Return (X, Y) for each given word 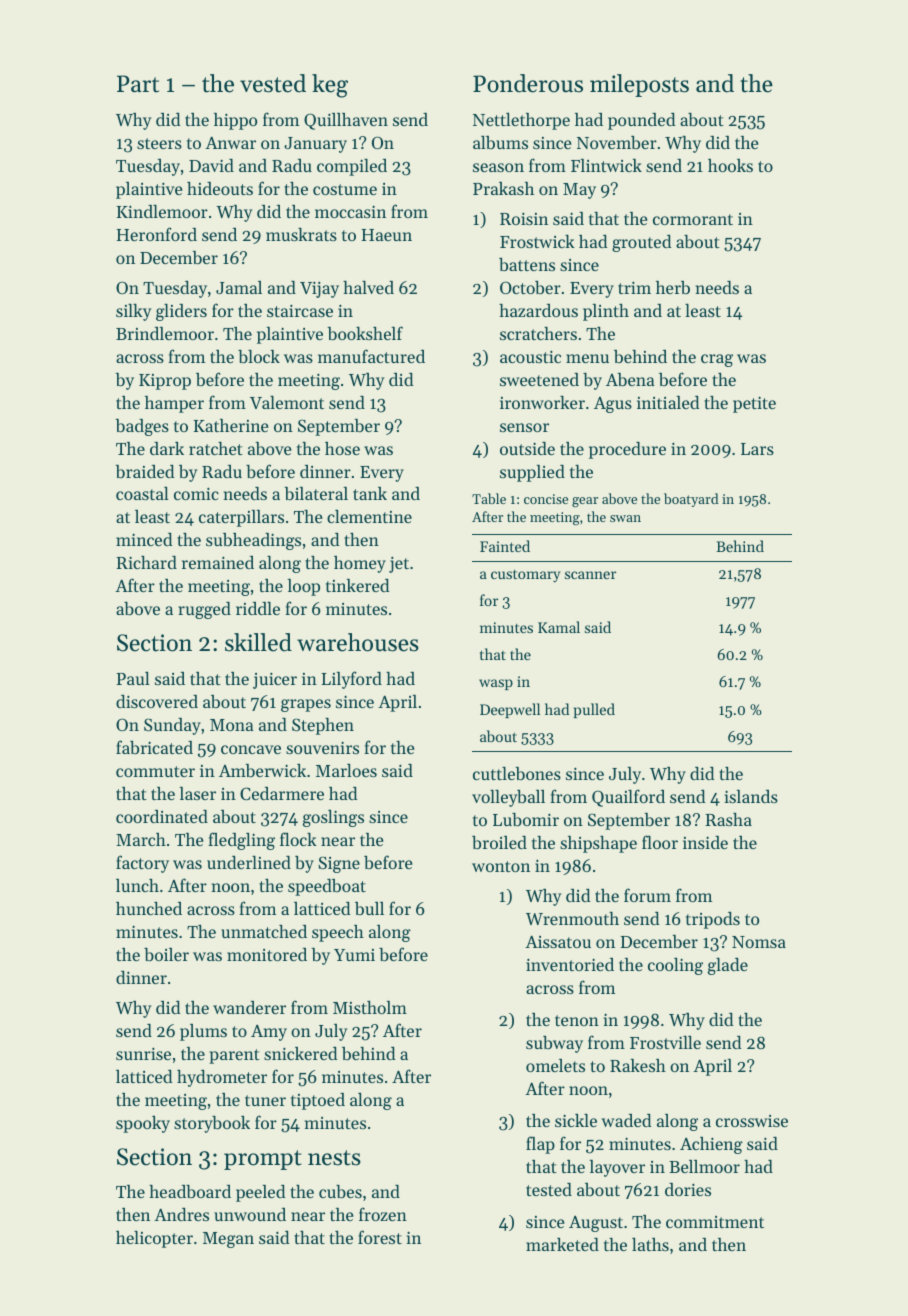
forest (380, 1237)
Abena (630, 379)
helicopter (154, 1239)
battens (527, 264)
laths (650, 1244)
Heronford (156, 234)
